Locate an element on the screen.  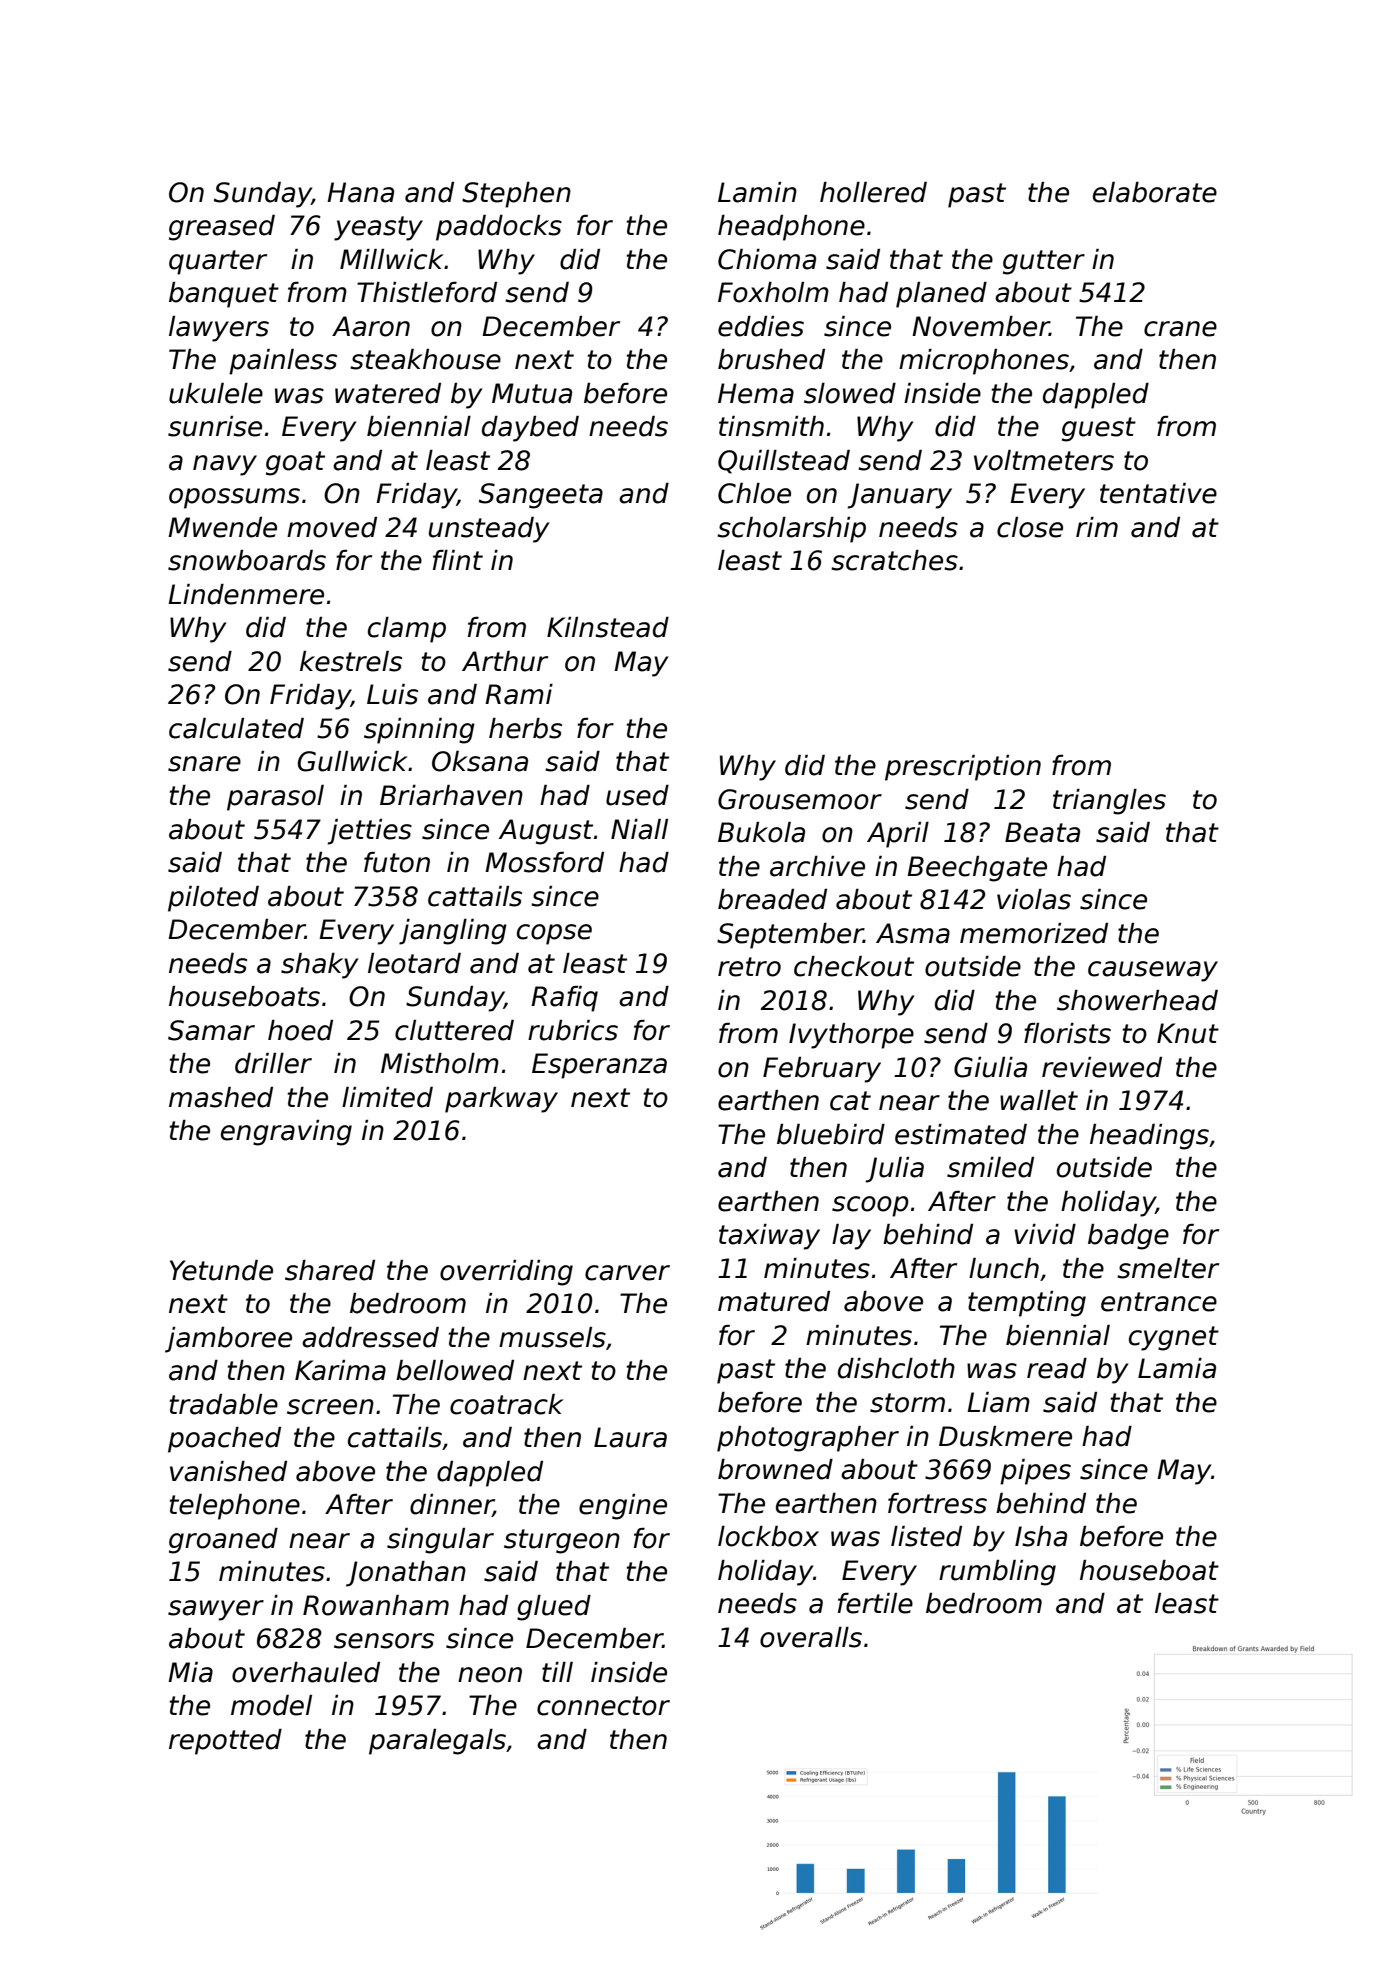
used is located at coordinates (637, 795).
